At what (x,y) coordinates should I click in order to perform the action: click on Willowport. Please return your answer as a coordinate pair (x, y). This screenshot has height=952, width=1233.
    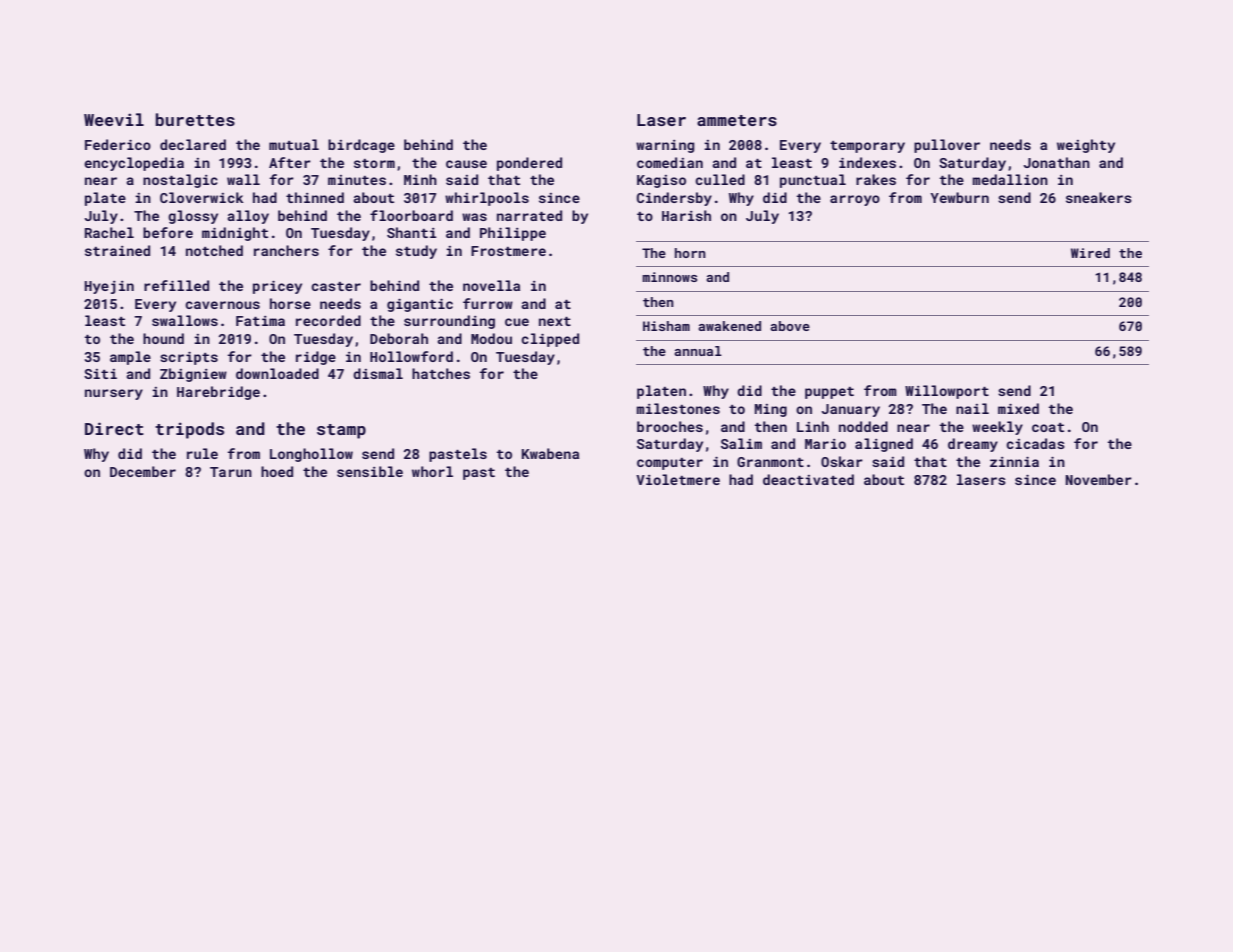
    Looking at the image, I should click on (947, 392).
